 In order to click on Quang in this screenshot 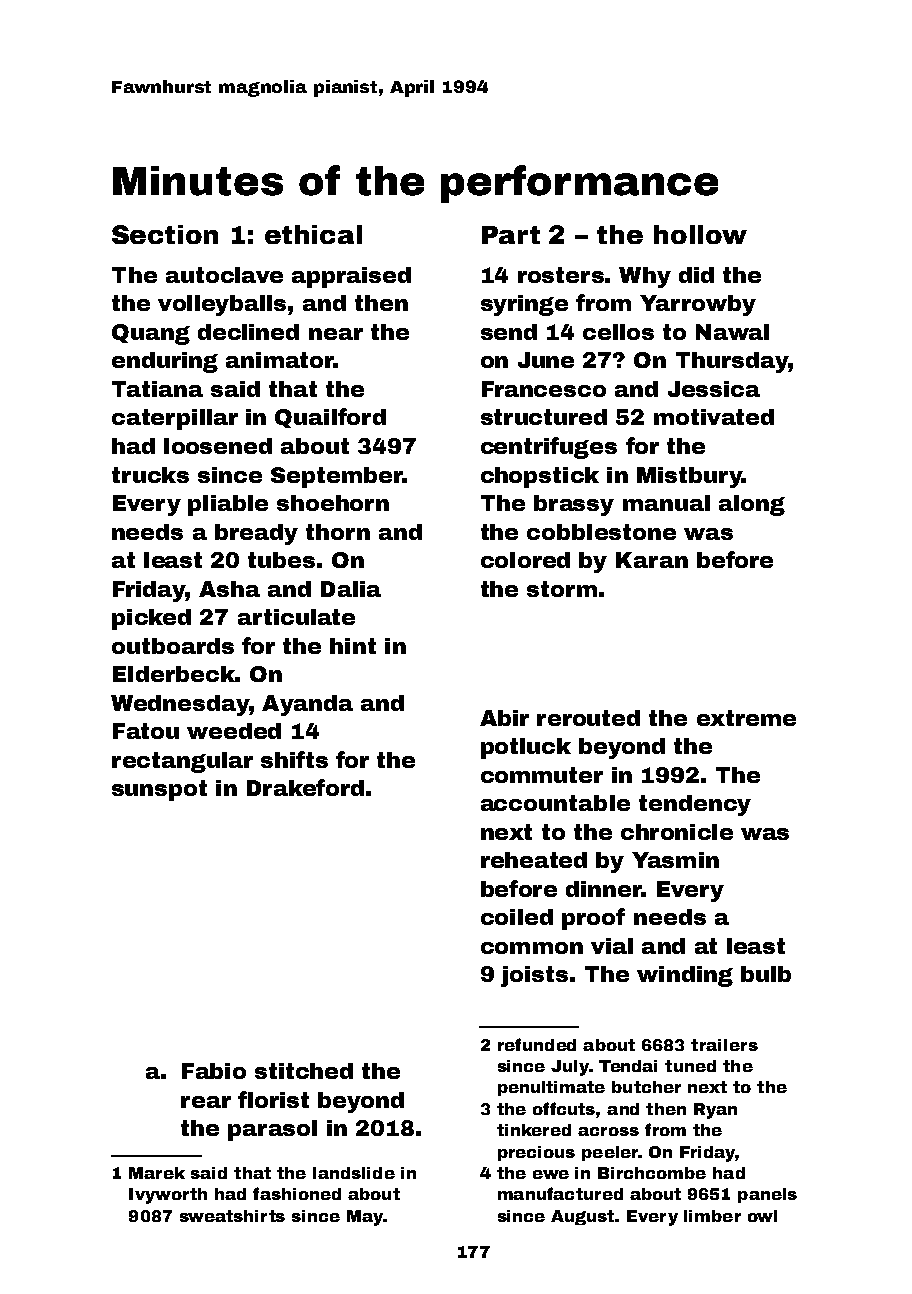, I will do `click(151, 334)`.
